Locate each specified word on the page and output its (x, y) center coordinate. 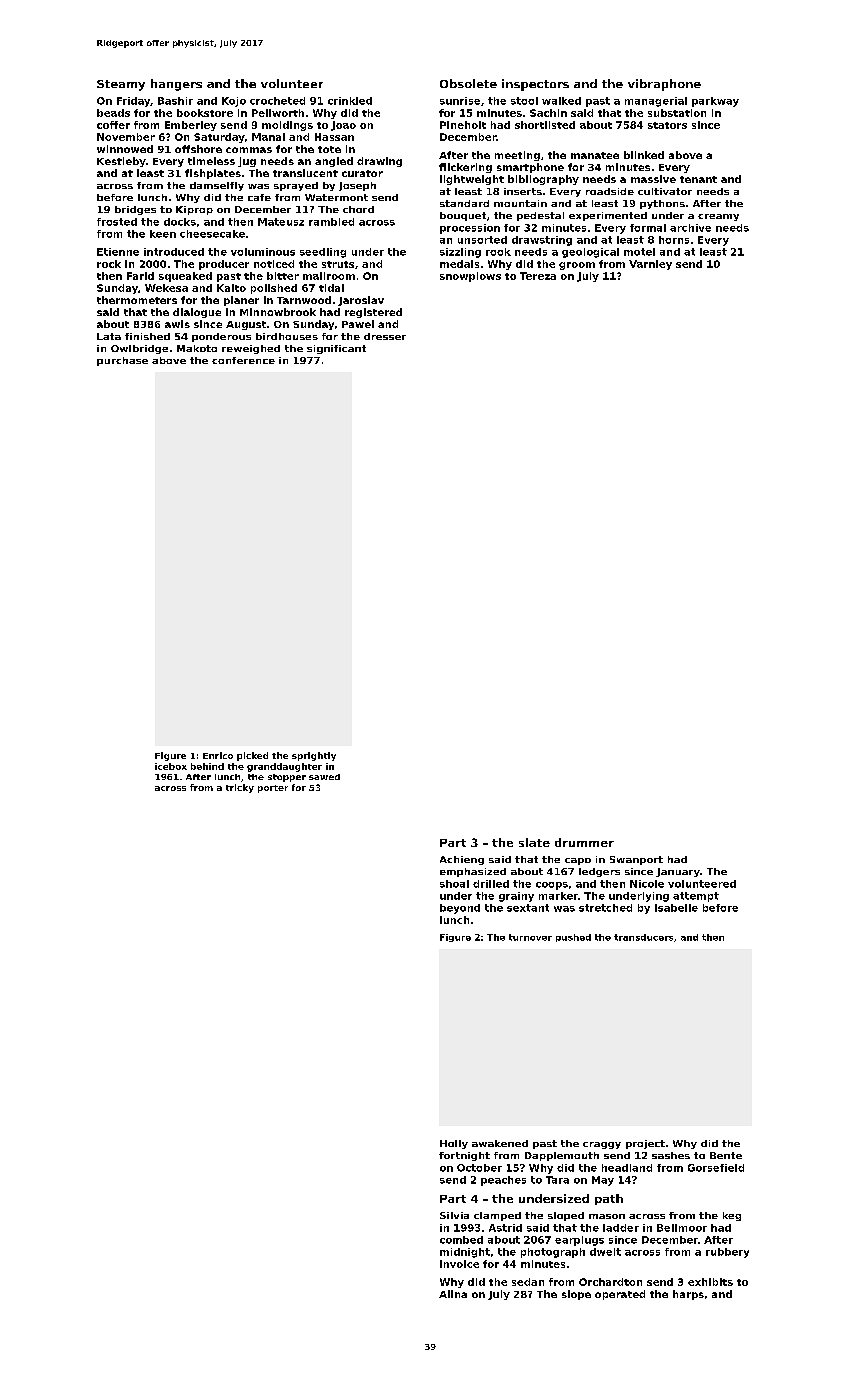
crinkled (350, 101)
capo (578, 861)
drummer (584, 842)
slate (534, 842)
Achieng (462, 860)
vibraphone (664, 85)
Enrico (218, 755)
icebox (171, 766)
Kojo (234, 102)
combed (461, 1240)
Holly (454, 1144)
